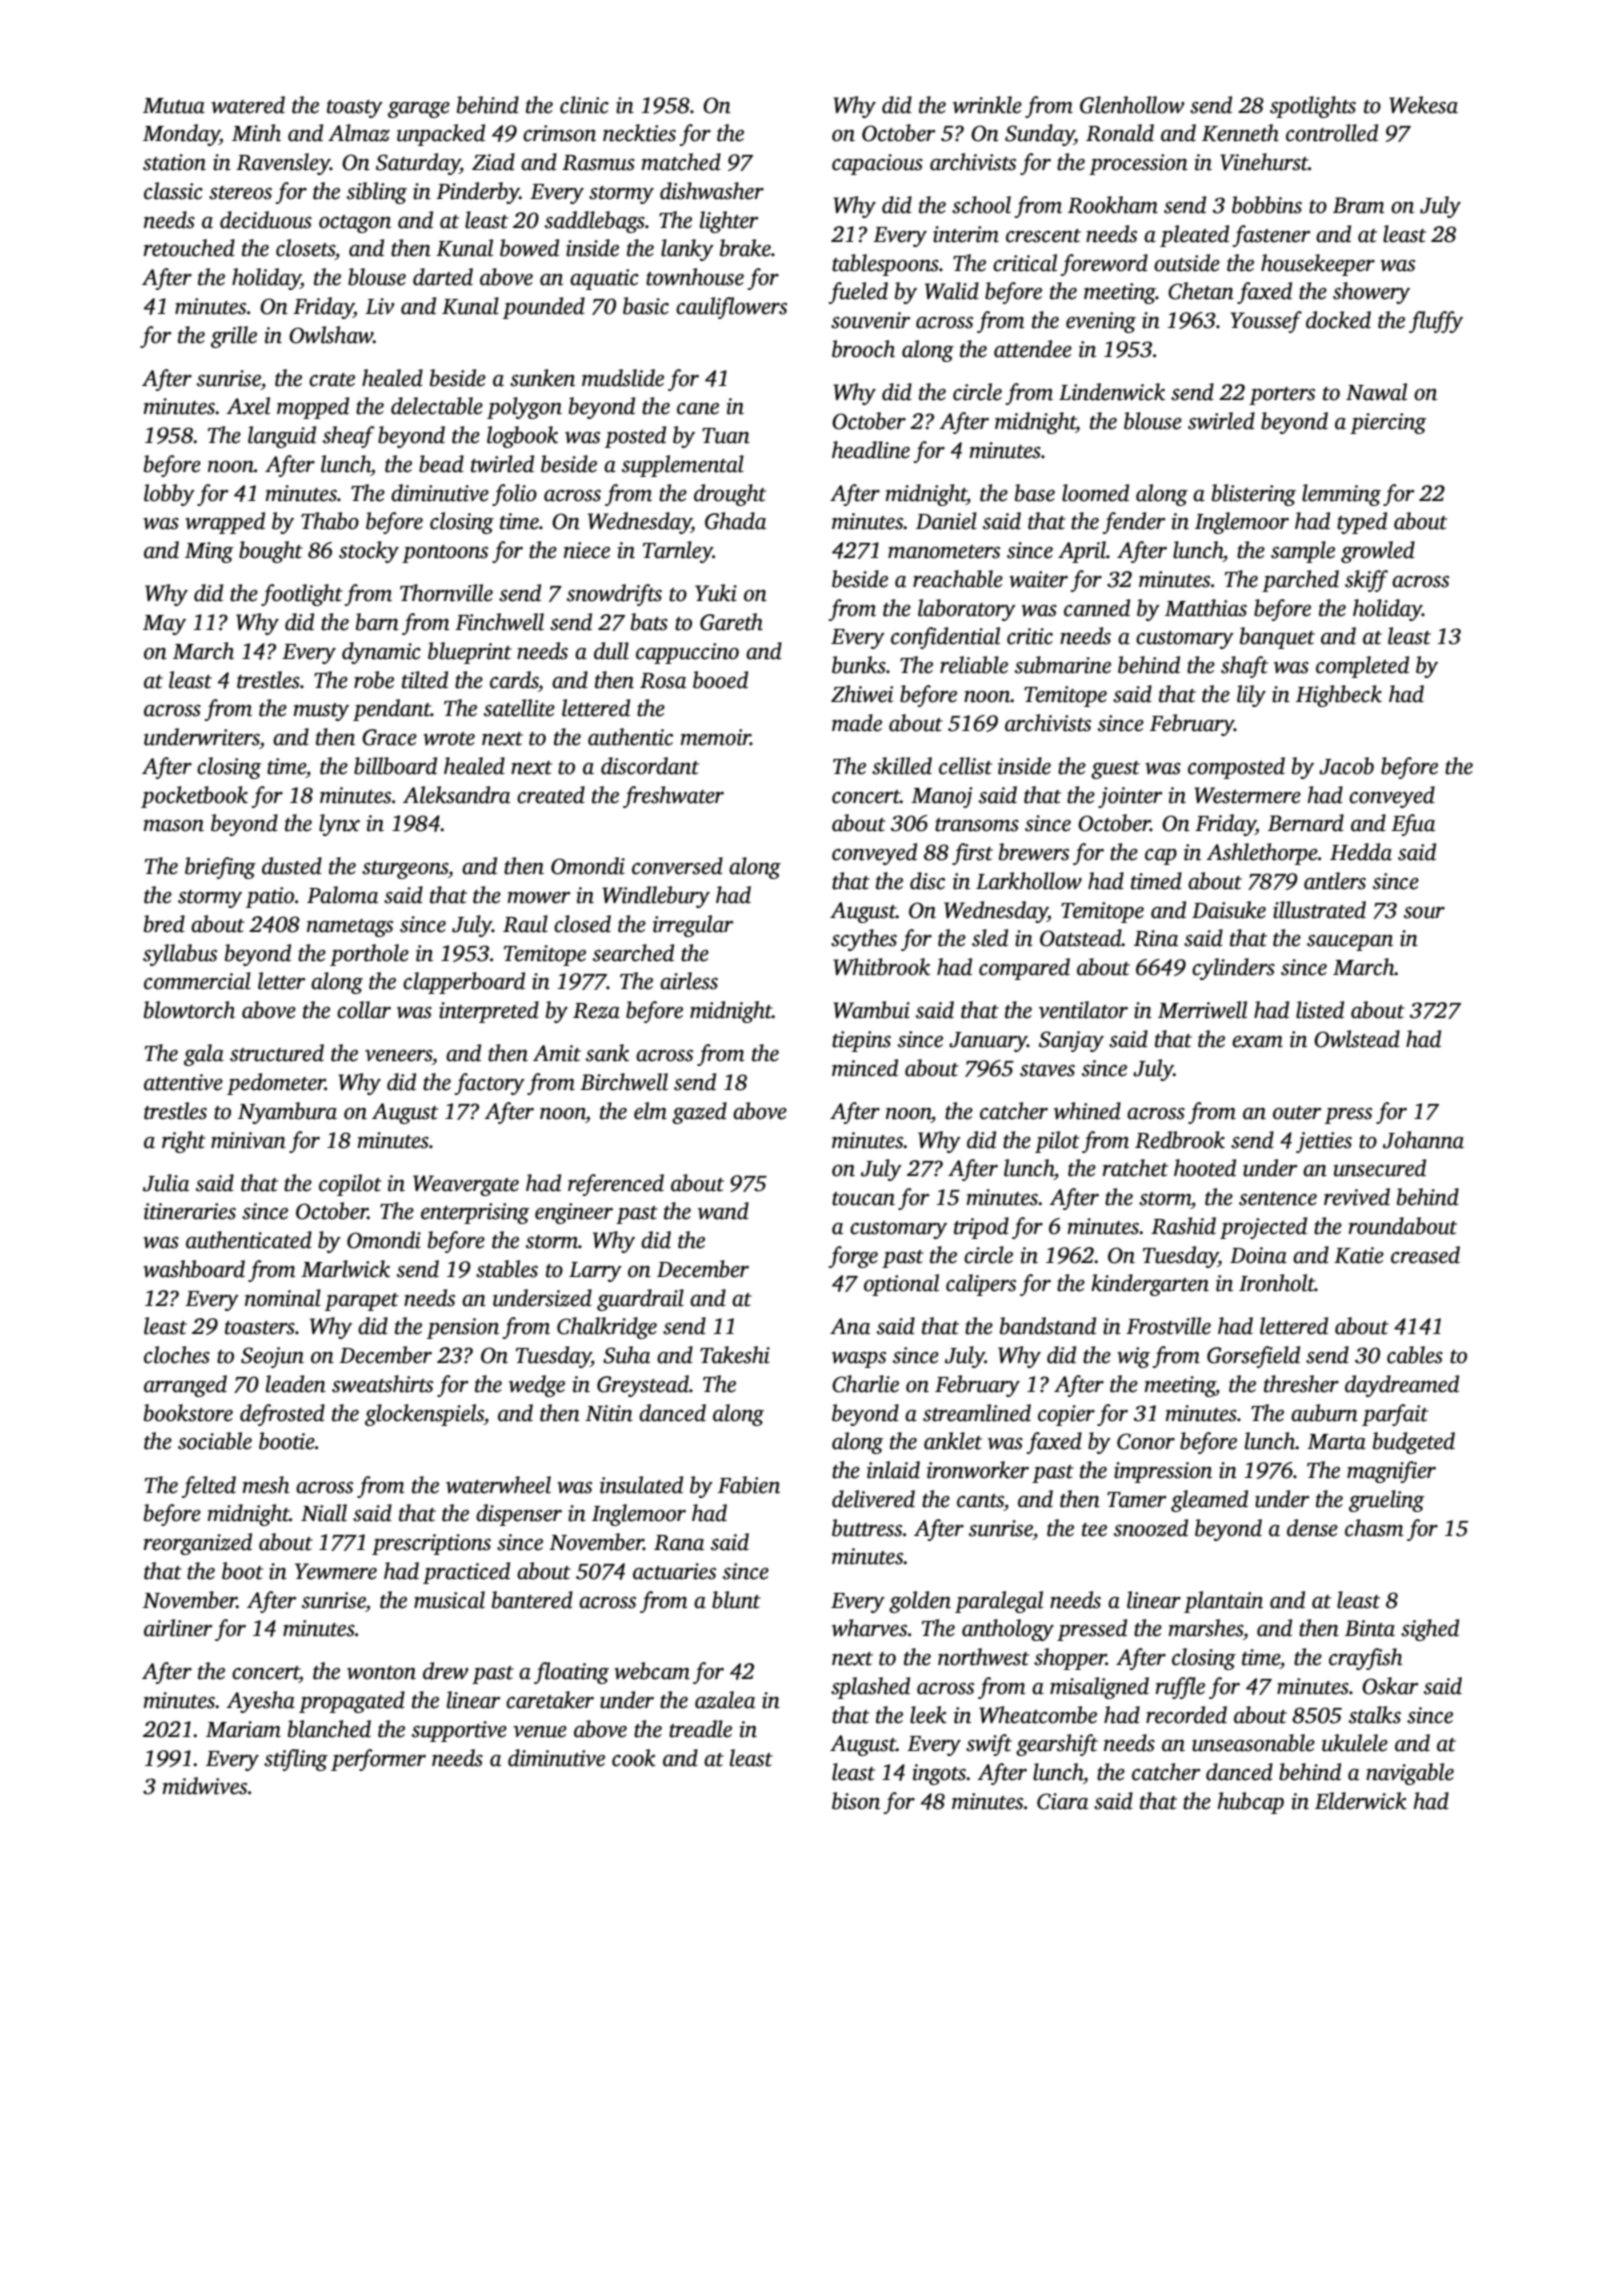 The image size is (1620, 2292). Describe the element at coordinates (174, 106) in the document. I see `Mutua` at that location.
